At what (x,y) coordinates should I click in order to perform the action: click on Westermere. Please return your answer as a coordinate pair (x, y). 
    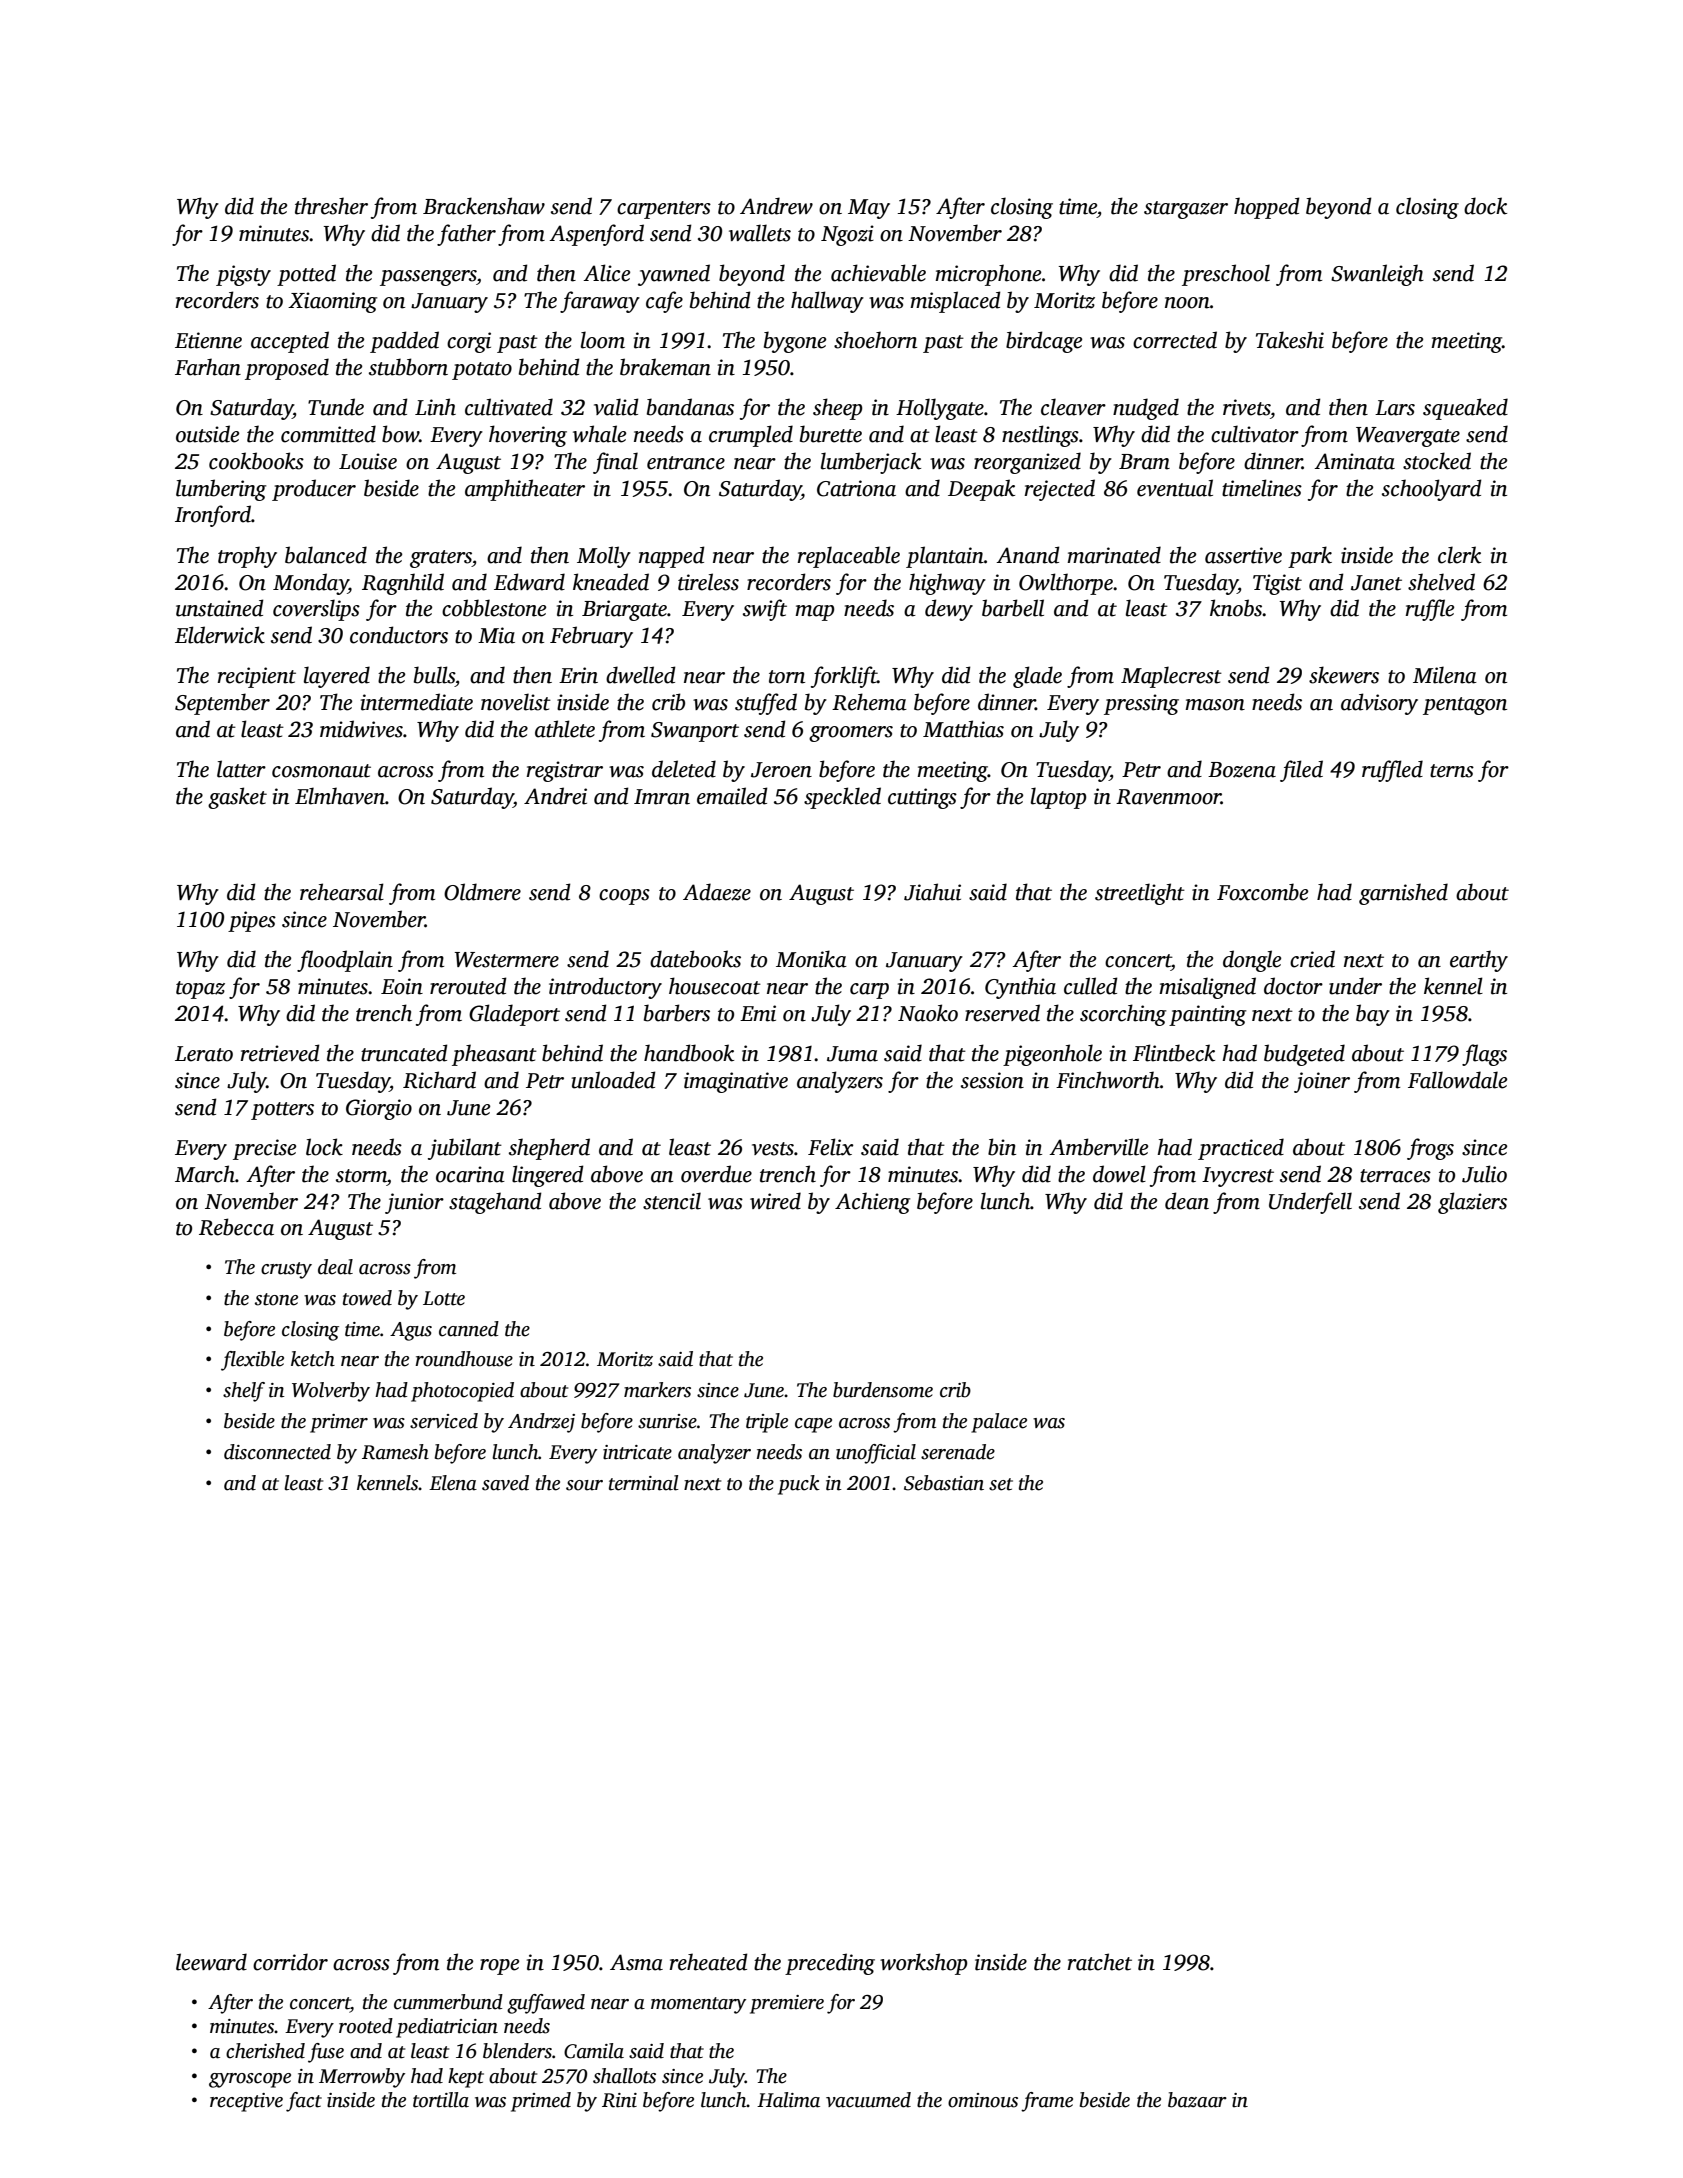
    Looking at the image, I should click on (507, 960).
